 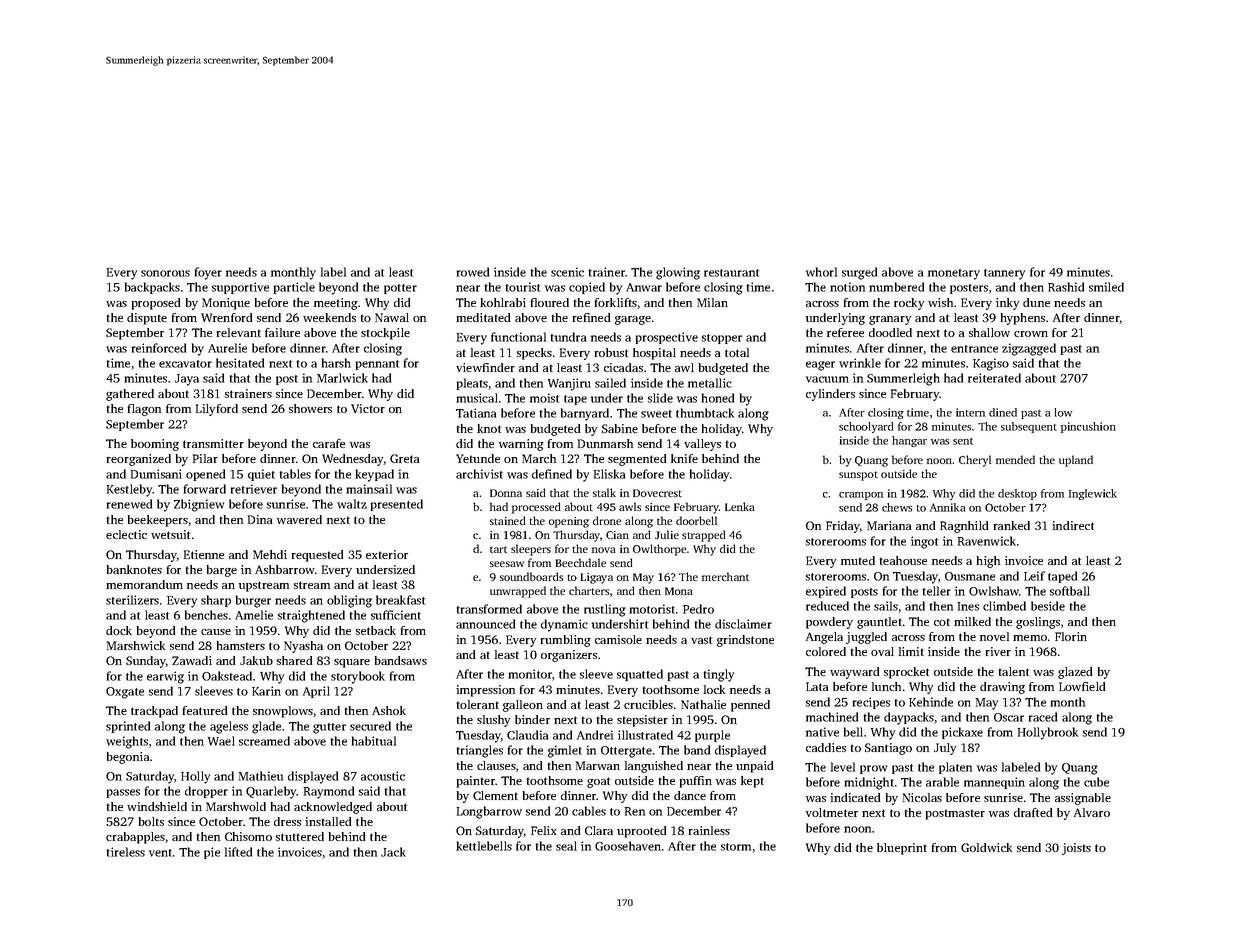 What do you see at coordinates (641, 832) in the screenshot?
I see `uprooted` at bounding box center [641, 832].
